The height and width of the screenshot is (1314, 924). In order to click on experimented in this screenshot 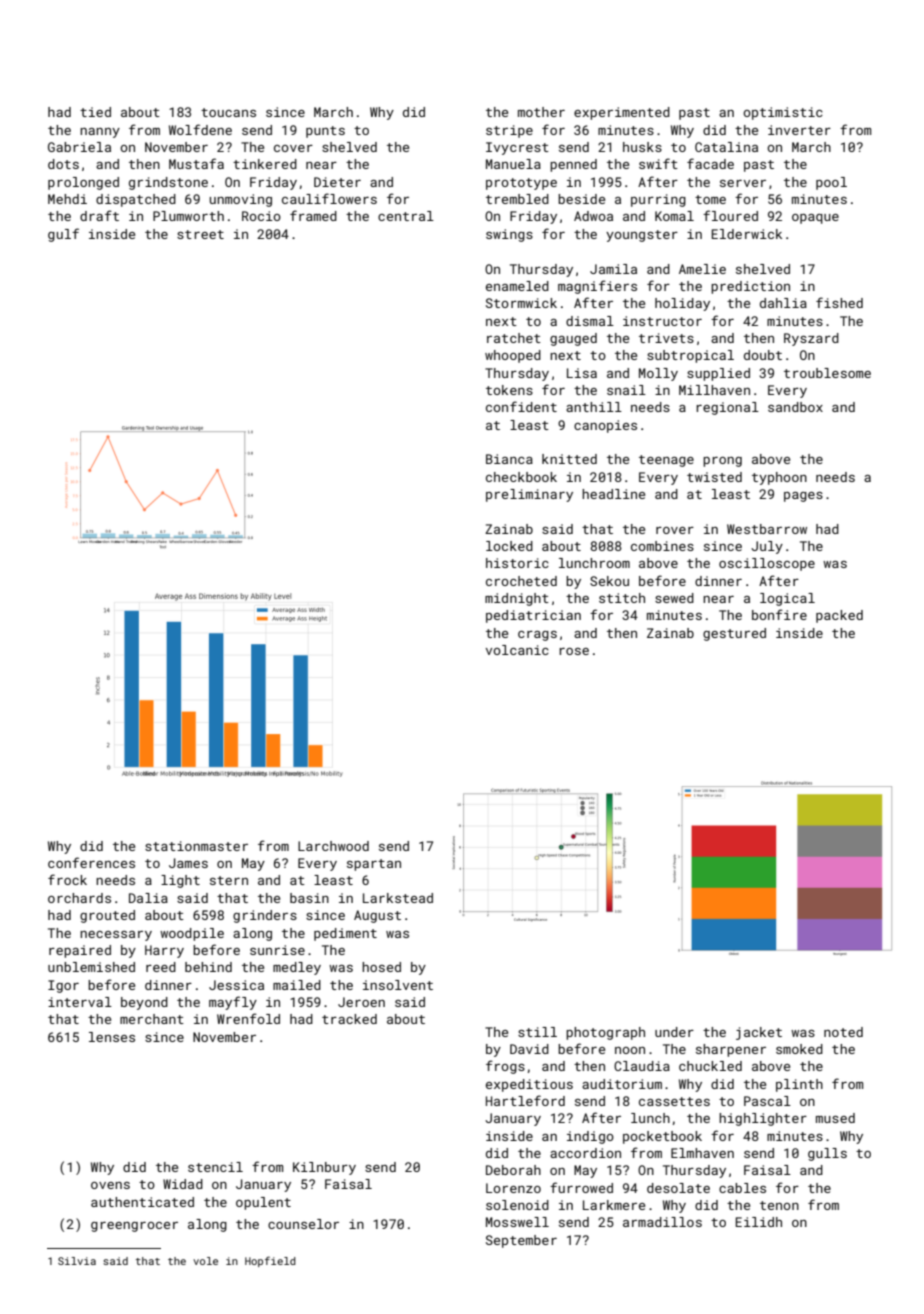, I will do `click(622, 113)`.
